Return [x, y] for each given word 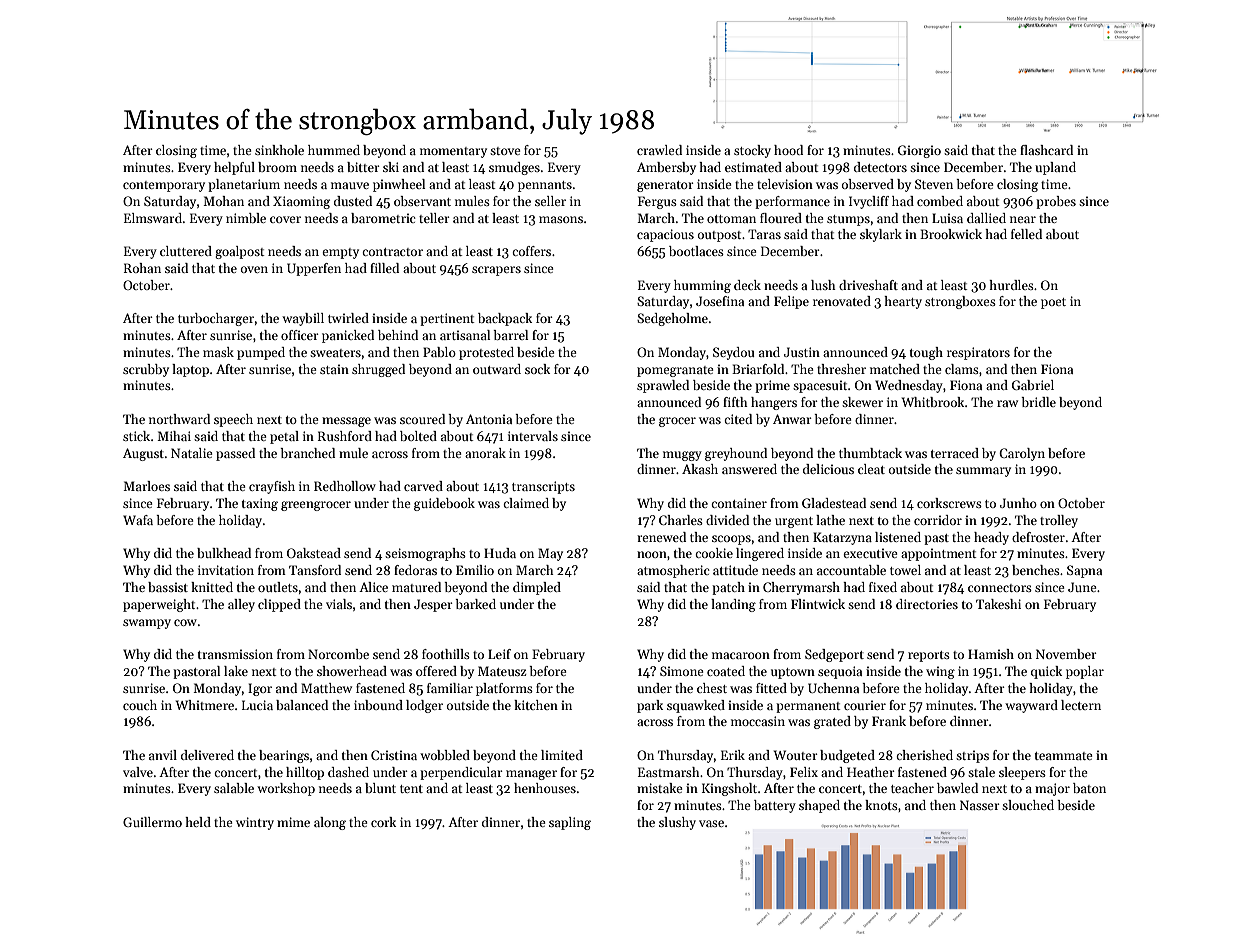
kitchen [536, 705]
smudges [514, 168]
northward [179, 419]
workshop [286, 789]
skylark [881, 235]
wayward [1031, 706]
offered [436, 671]
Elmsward [153, 218]
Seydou [734, 353]
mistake [660, 788]
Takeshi [998, 604]
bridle [1038, 402]
